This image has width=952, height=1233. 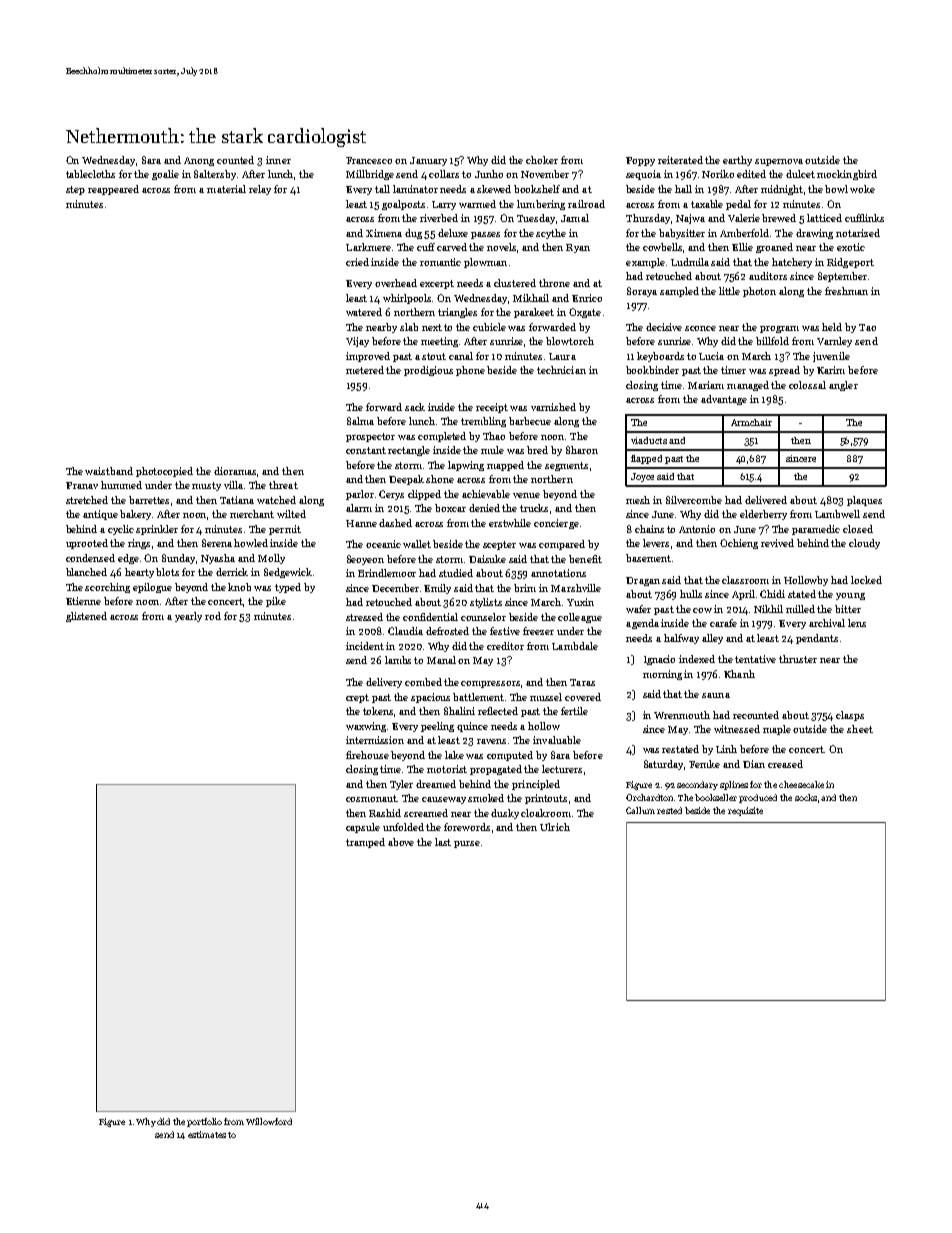 What do you see at coordinates (664, 765) in the image?
I see `Saturday` at bounding box center [664, 765].
